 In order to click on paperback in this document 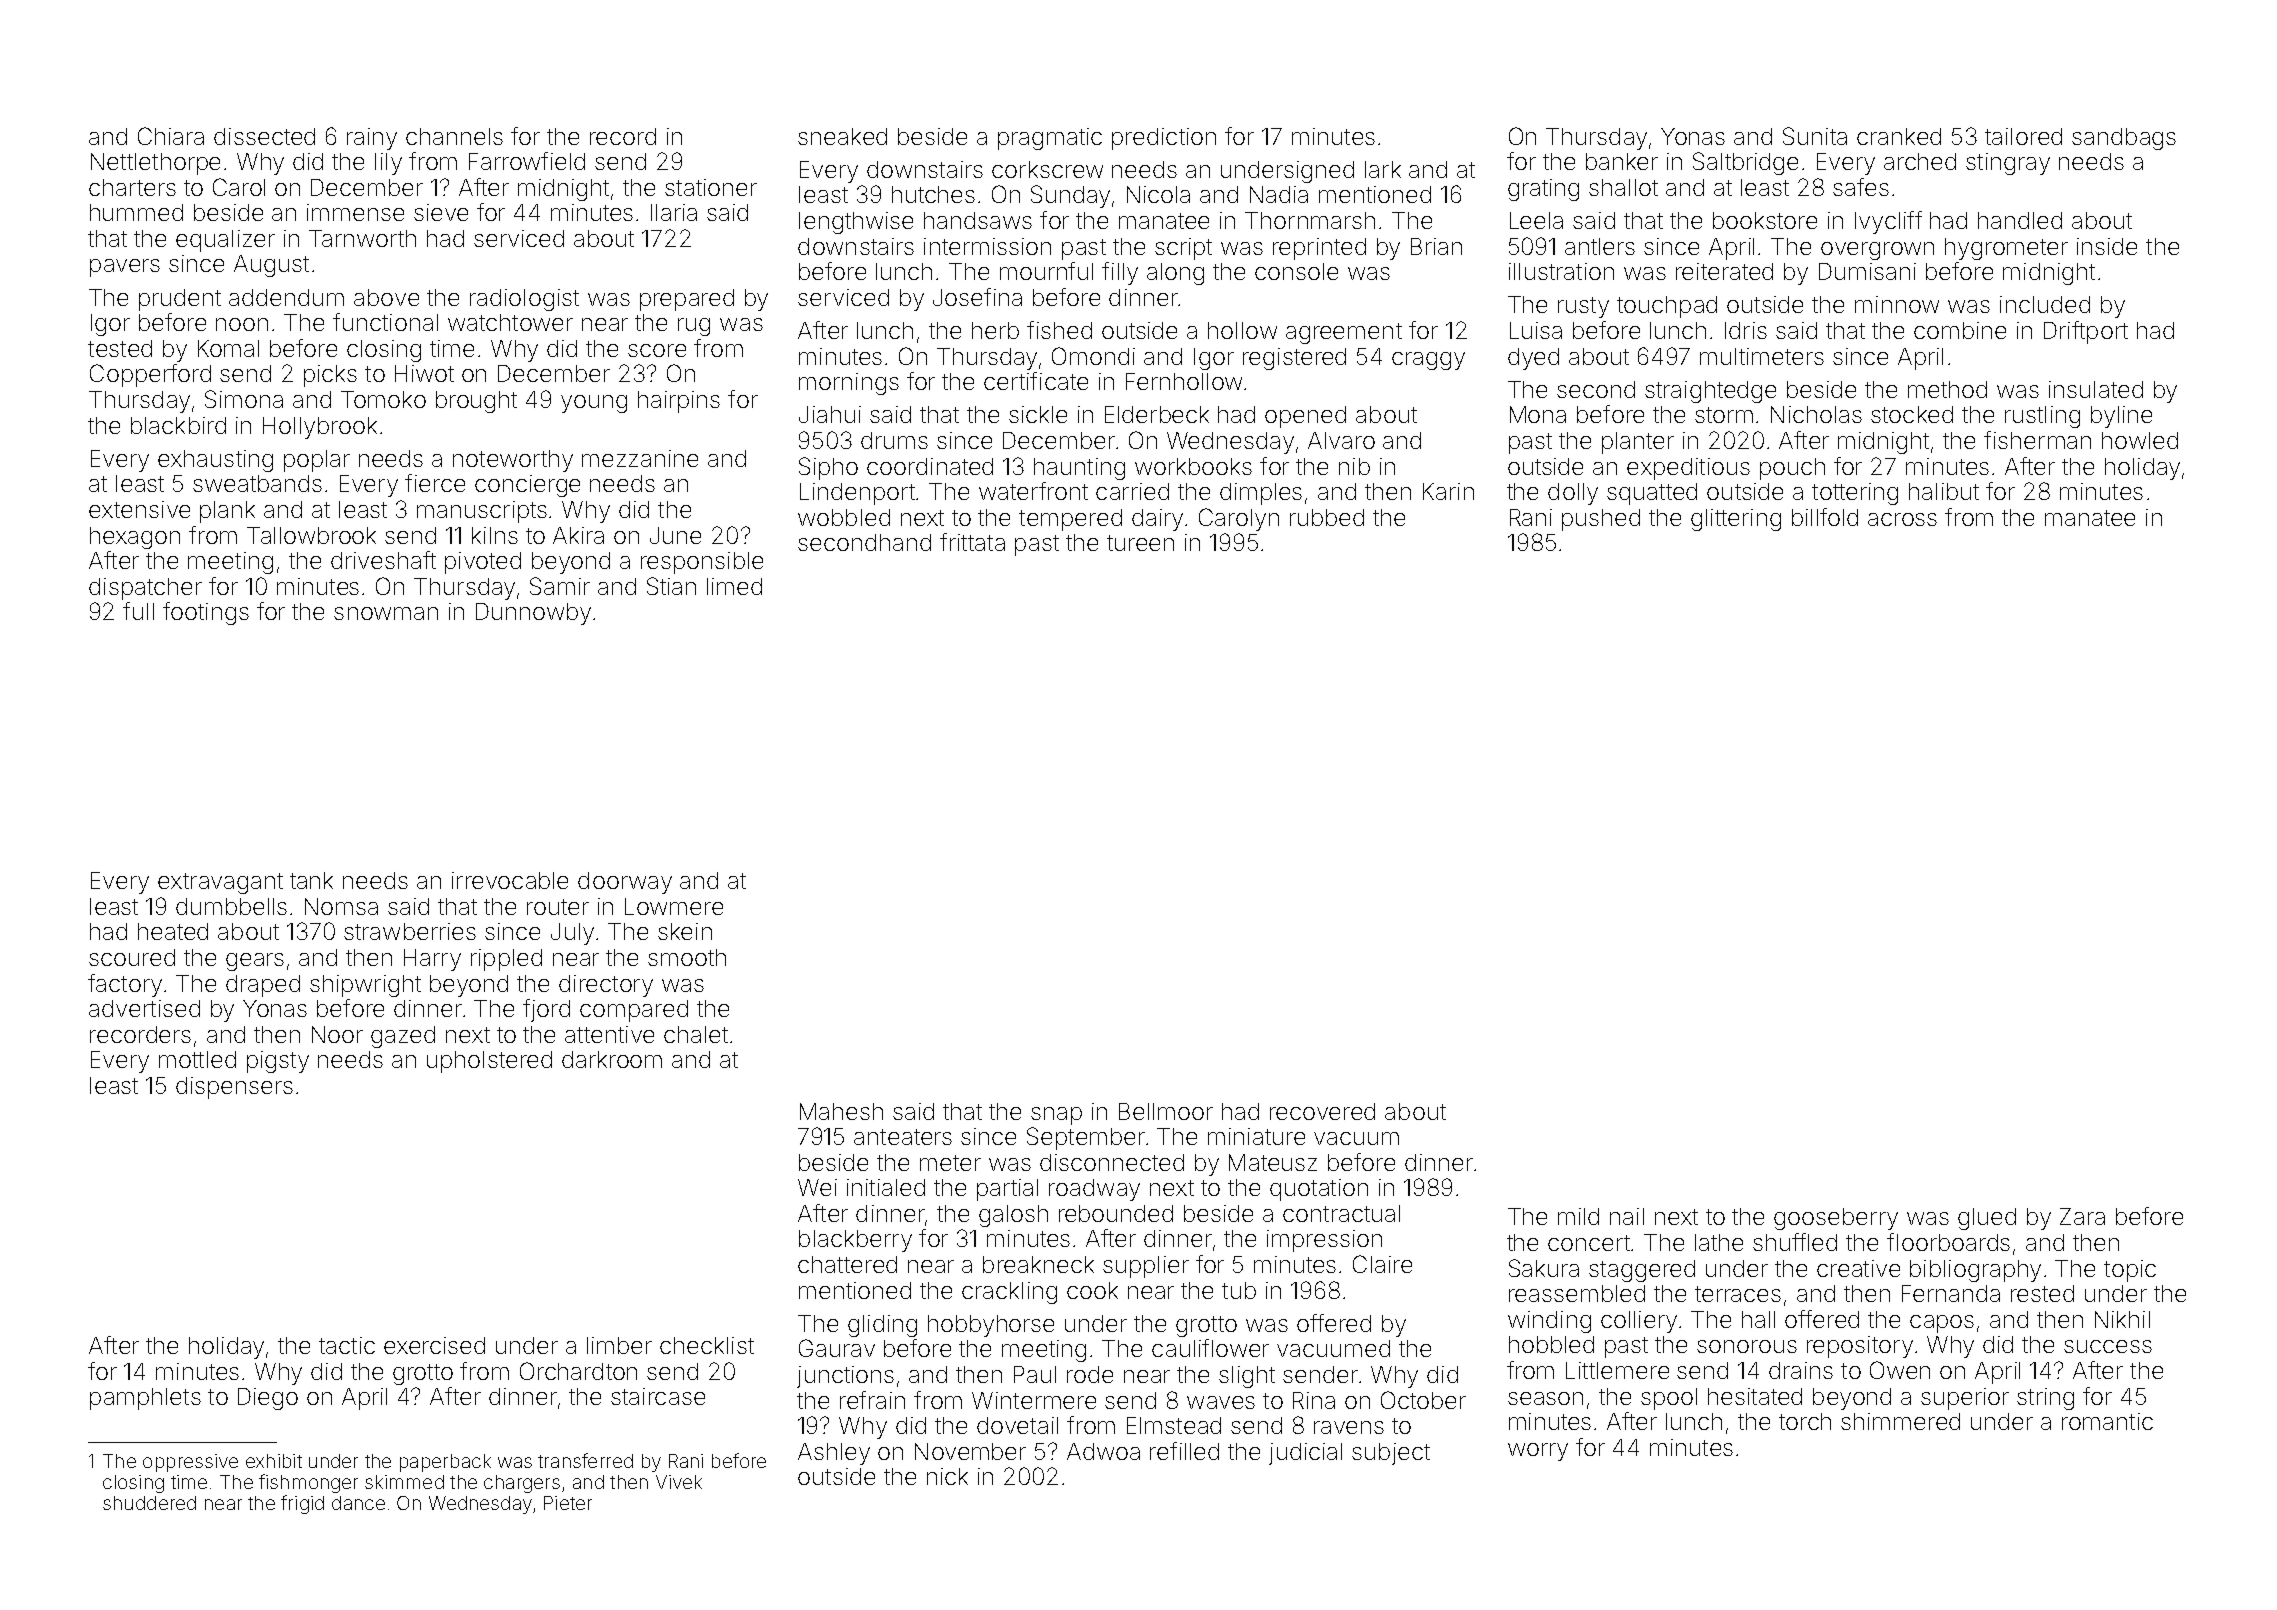, I will do `click(445, 1463)`.
